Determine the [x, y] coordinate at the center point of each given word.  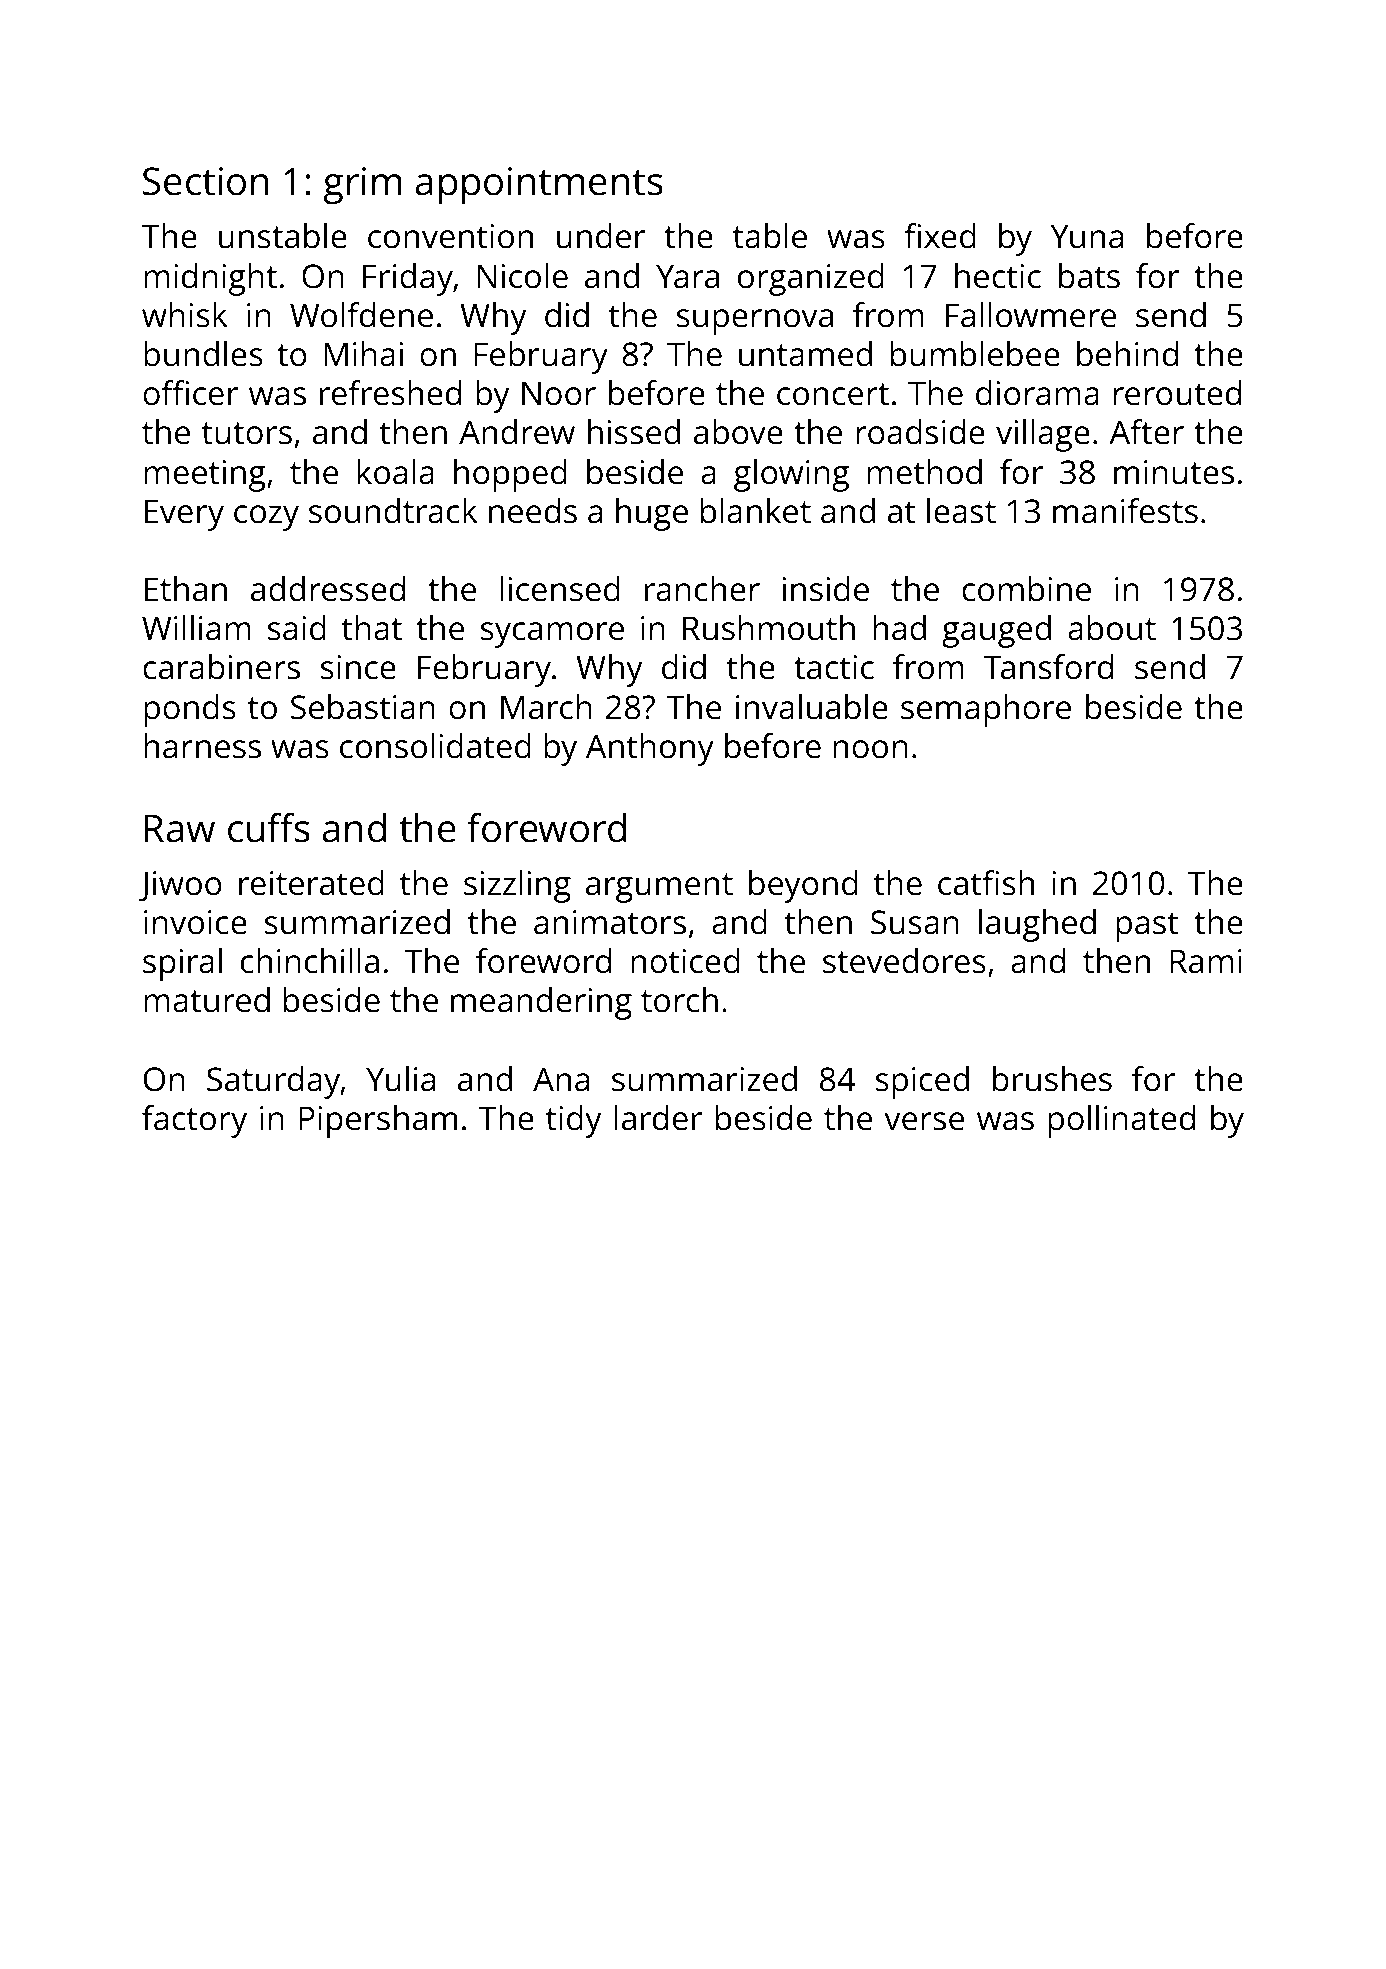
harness [202, 746]
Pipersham [378, 1121]
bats [1089, 276]
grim [362, 185]
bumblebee [975, 354]
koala [396, 472]
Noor [559, 393]
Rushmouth [769, 628]
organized [811, 279]
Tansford [1048, 667]
